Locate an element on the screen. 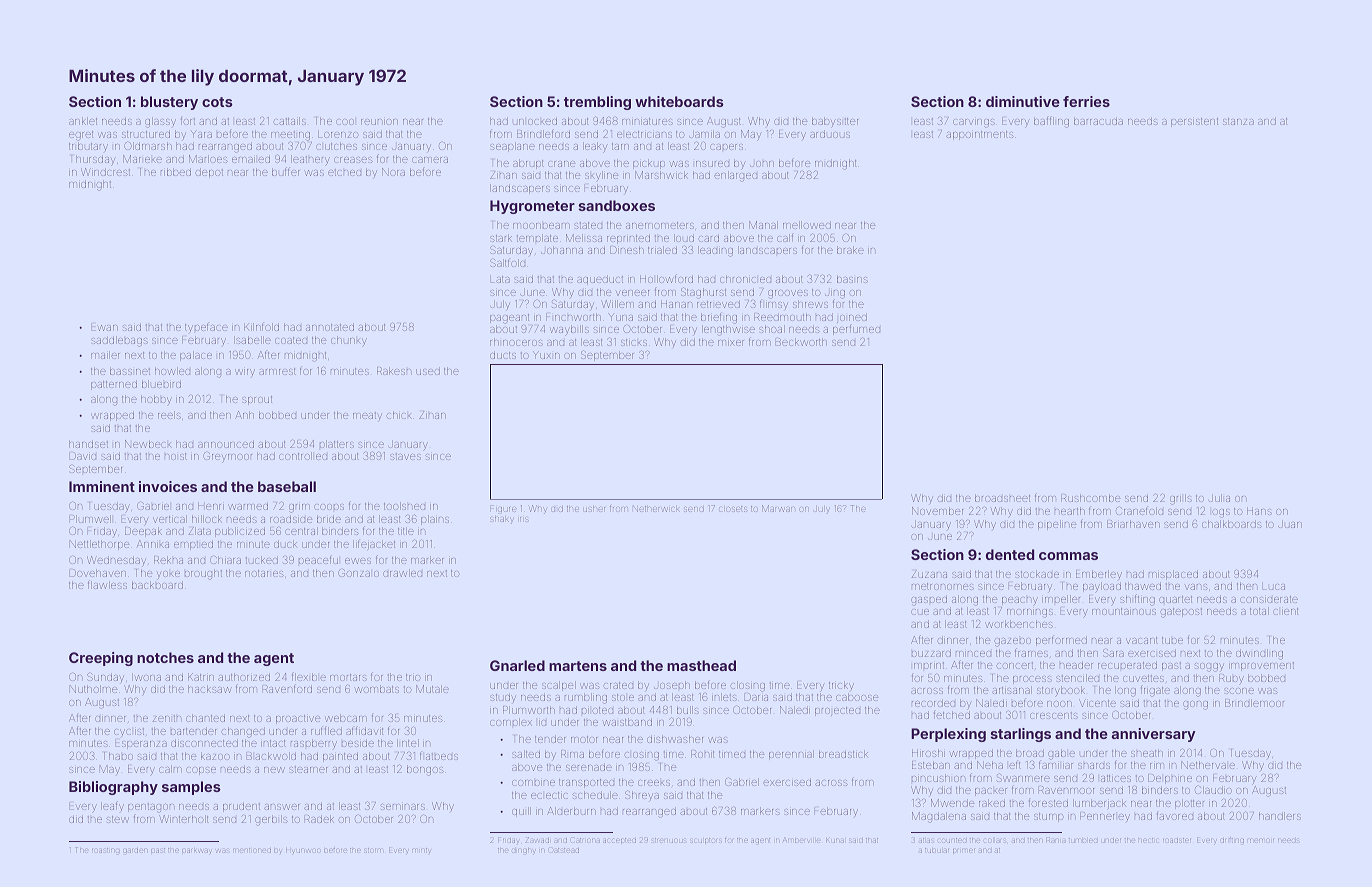 The height and width of the screenshot is (887, 1372). roadster is located at coordinates (1177, 840).
